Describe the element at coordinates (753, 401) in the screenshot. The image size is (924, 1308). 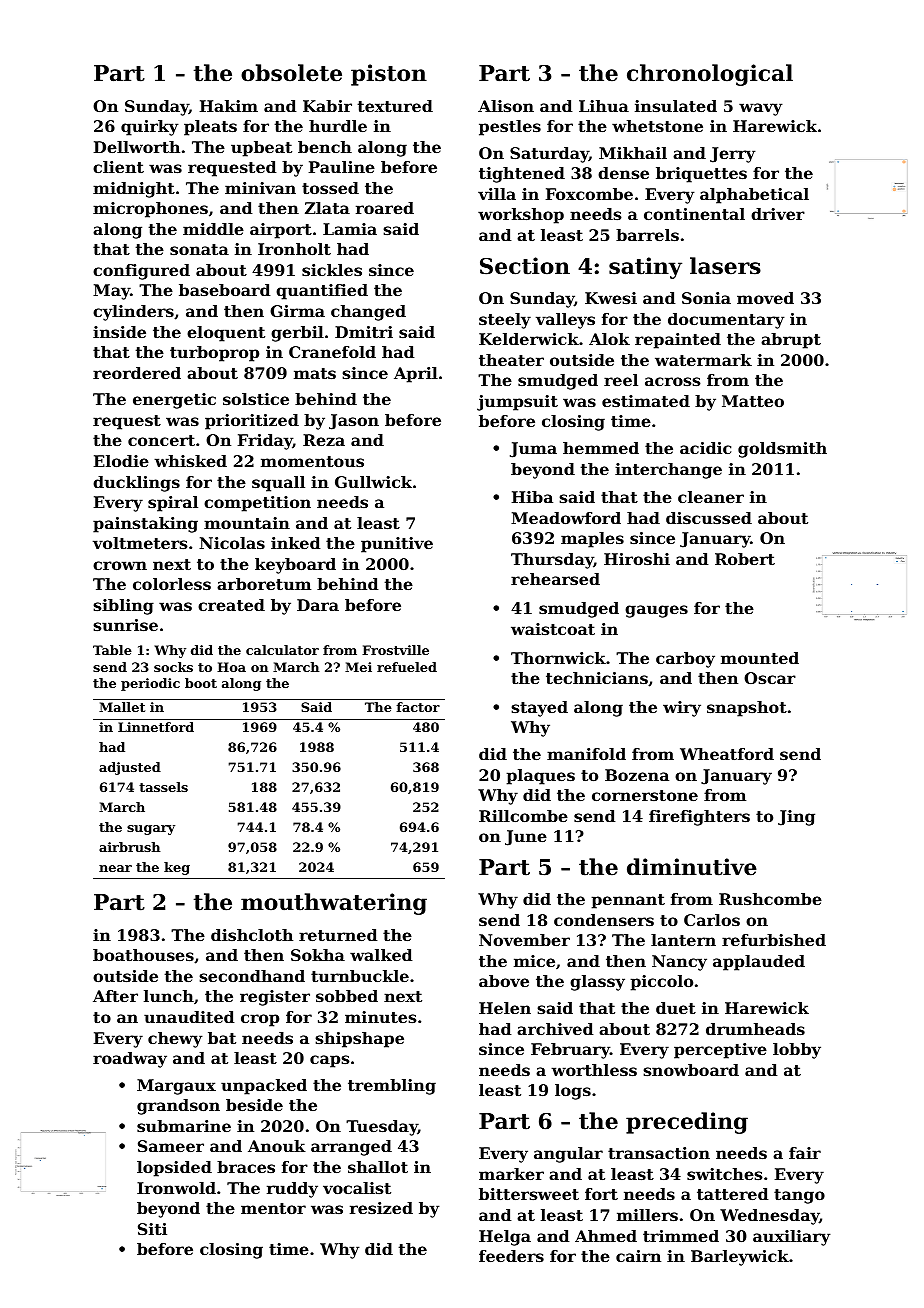
I see `Matteo` at that location.
